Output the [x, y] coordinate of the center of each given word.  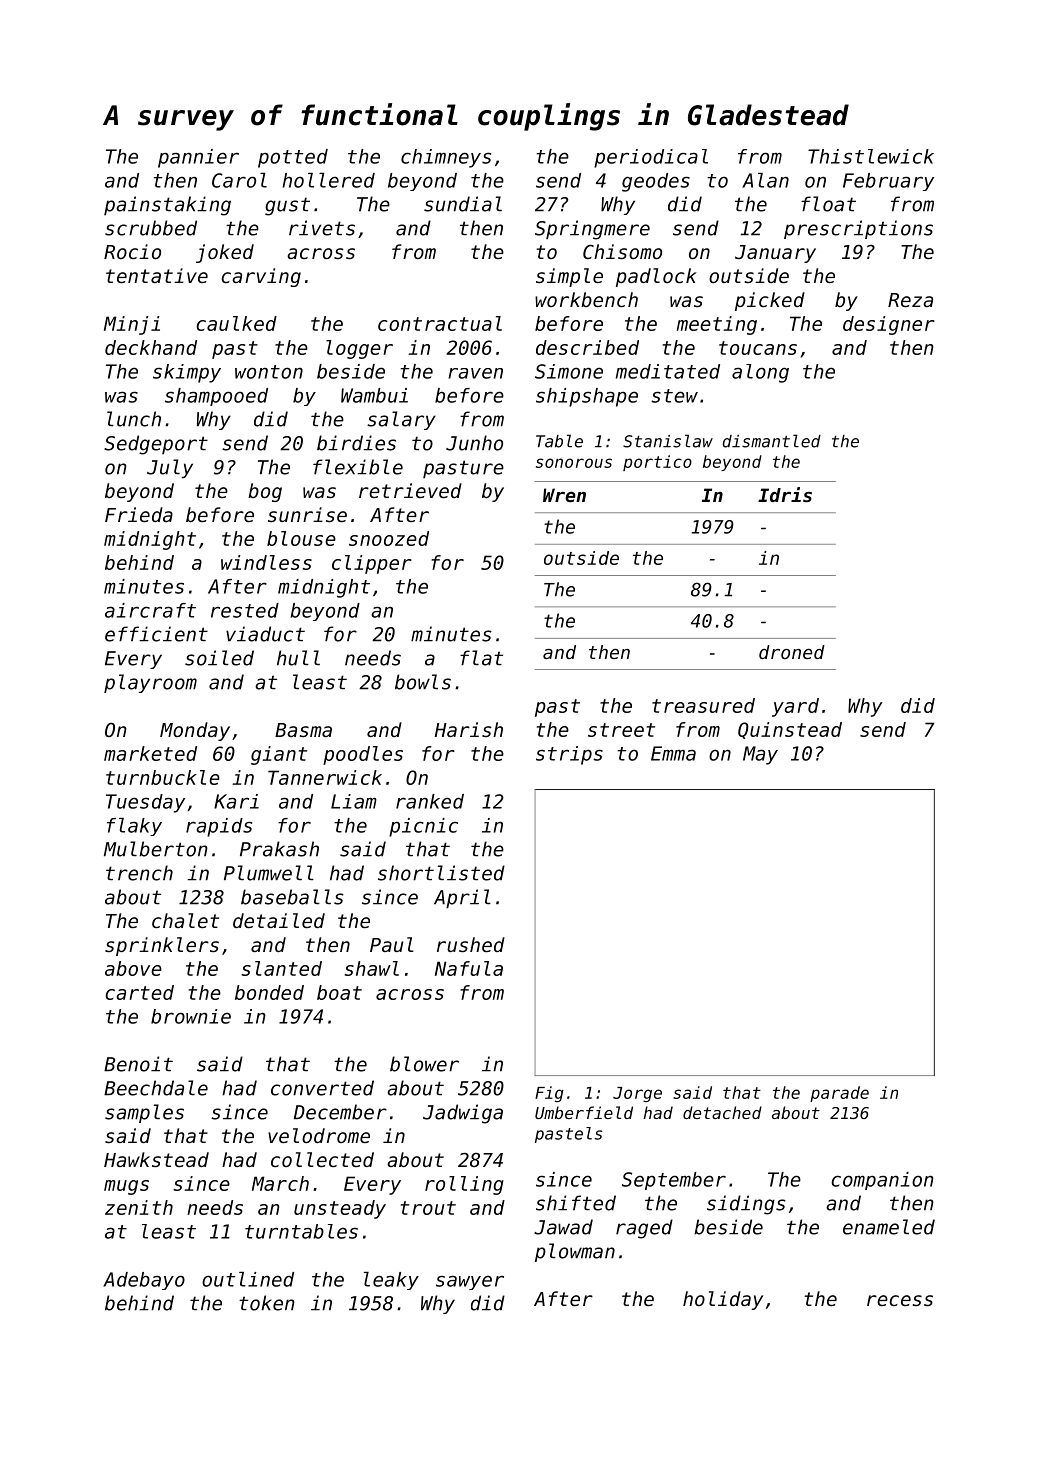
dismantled [771, 441]
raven [475, 373]
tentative [157, 275]
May [760, 755]
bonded [269, 992]
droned [792, 652]
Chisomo [622, 251]
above [133, 968]
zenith [139, 1207]
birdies [356, 443]
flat [481, 658]
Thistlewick [871, 156]
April [462, 899]
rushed [471, 944]
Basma [303, 730]
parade [839, 1094]
